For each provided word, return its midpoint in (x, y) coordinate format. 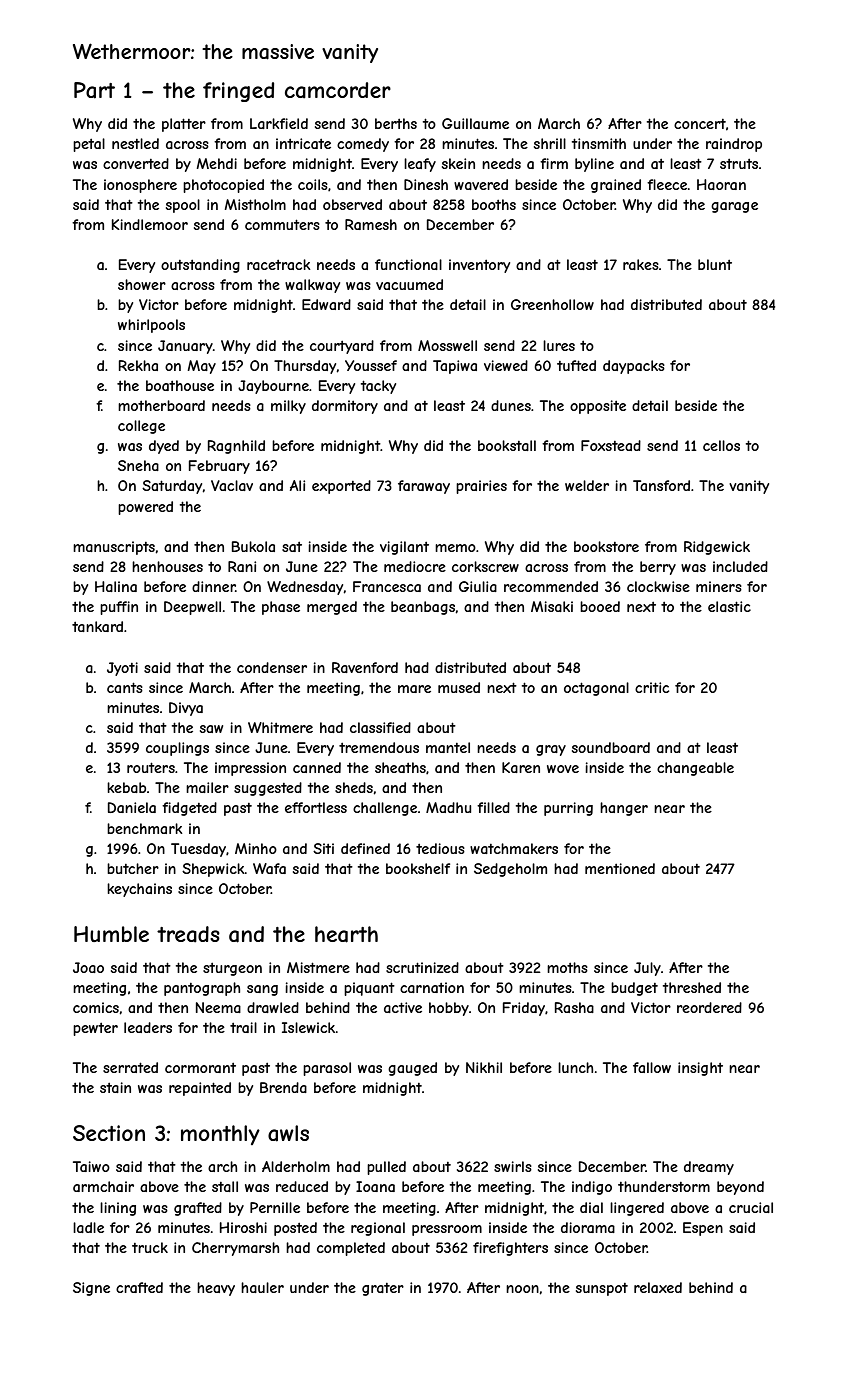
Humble (111, 934)
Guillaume (475, 123)
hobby (449, 1009)
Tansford (661, 485)
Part (94, 90)
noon (522, 1289)
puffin (119, 608)
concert (700, 124)
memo (455, 548)
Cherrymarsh (235, 1249)
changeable (695, 769)
